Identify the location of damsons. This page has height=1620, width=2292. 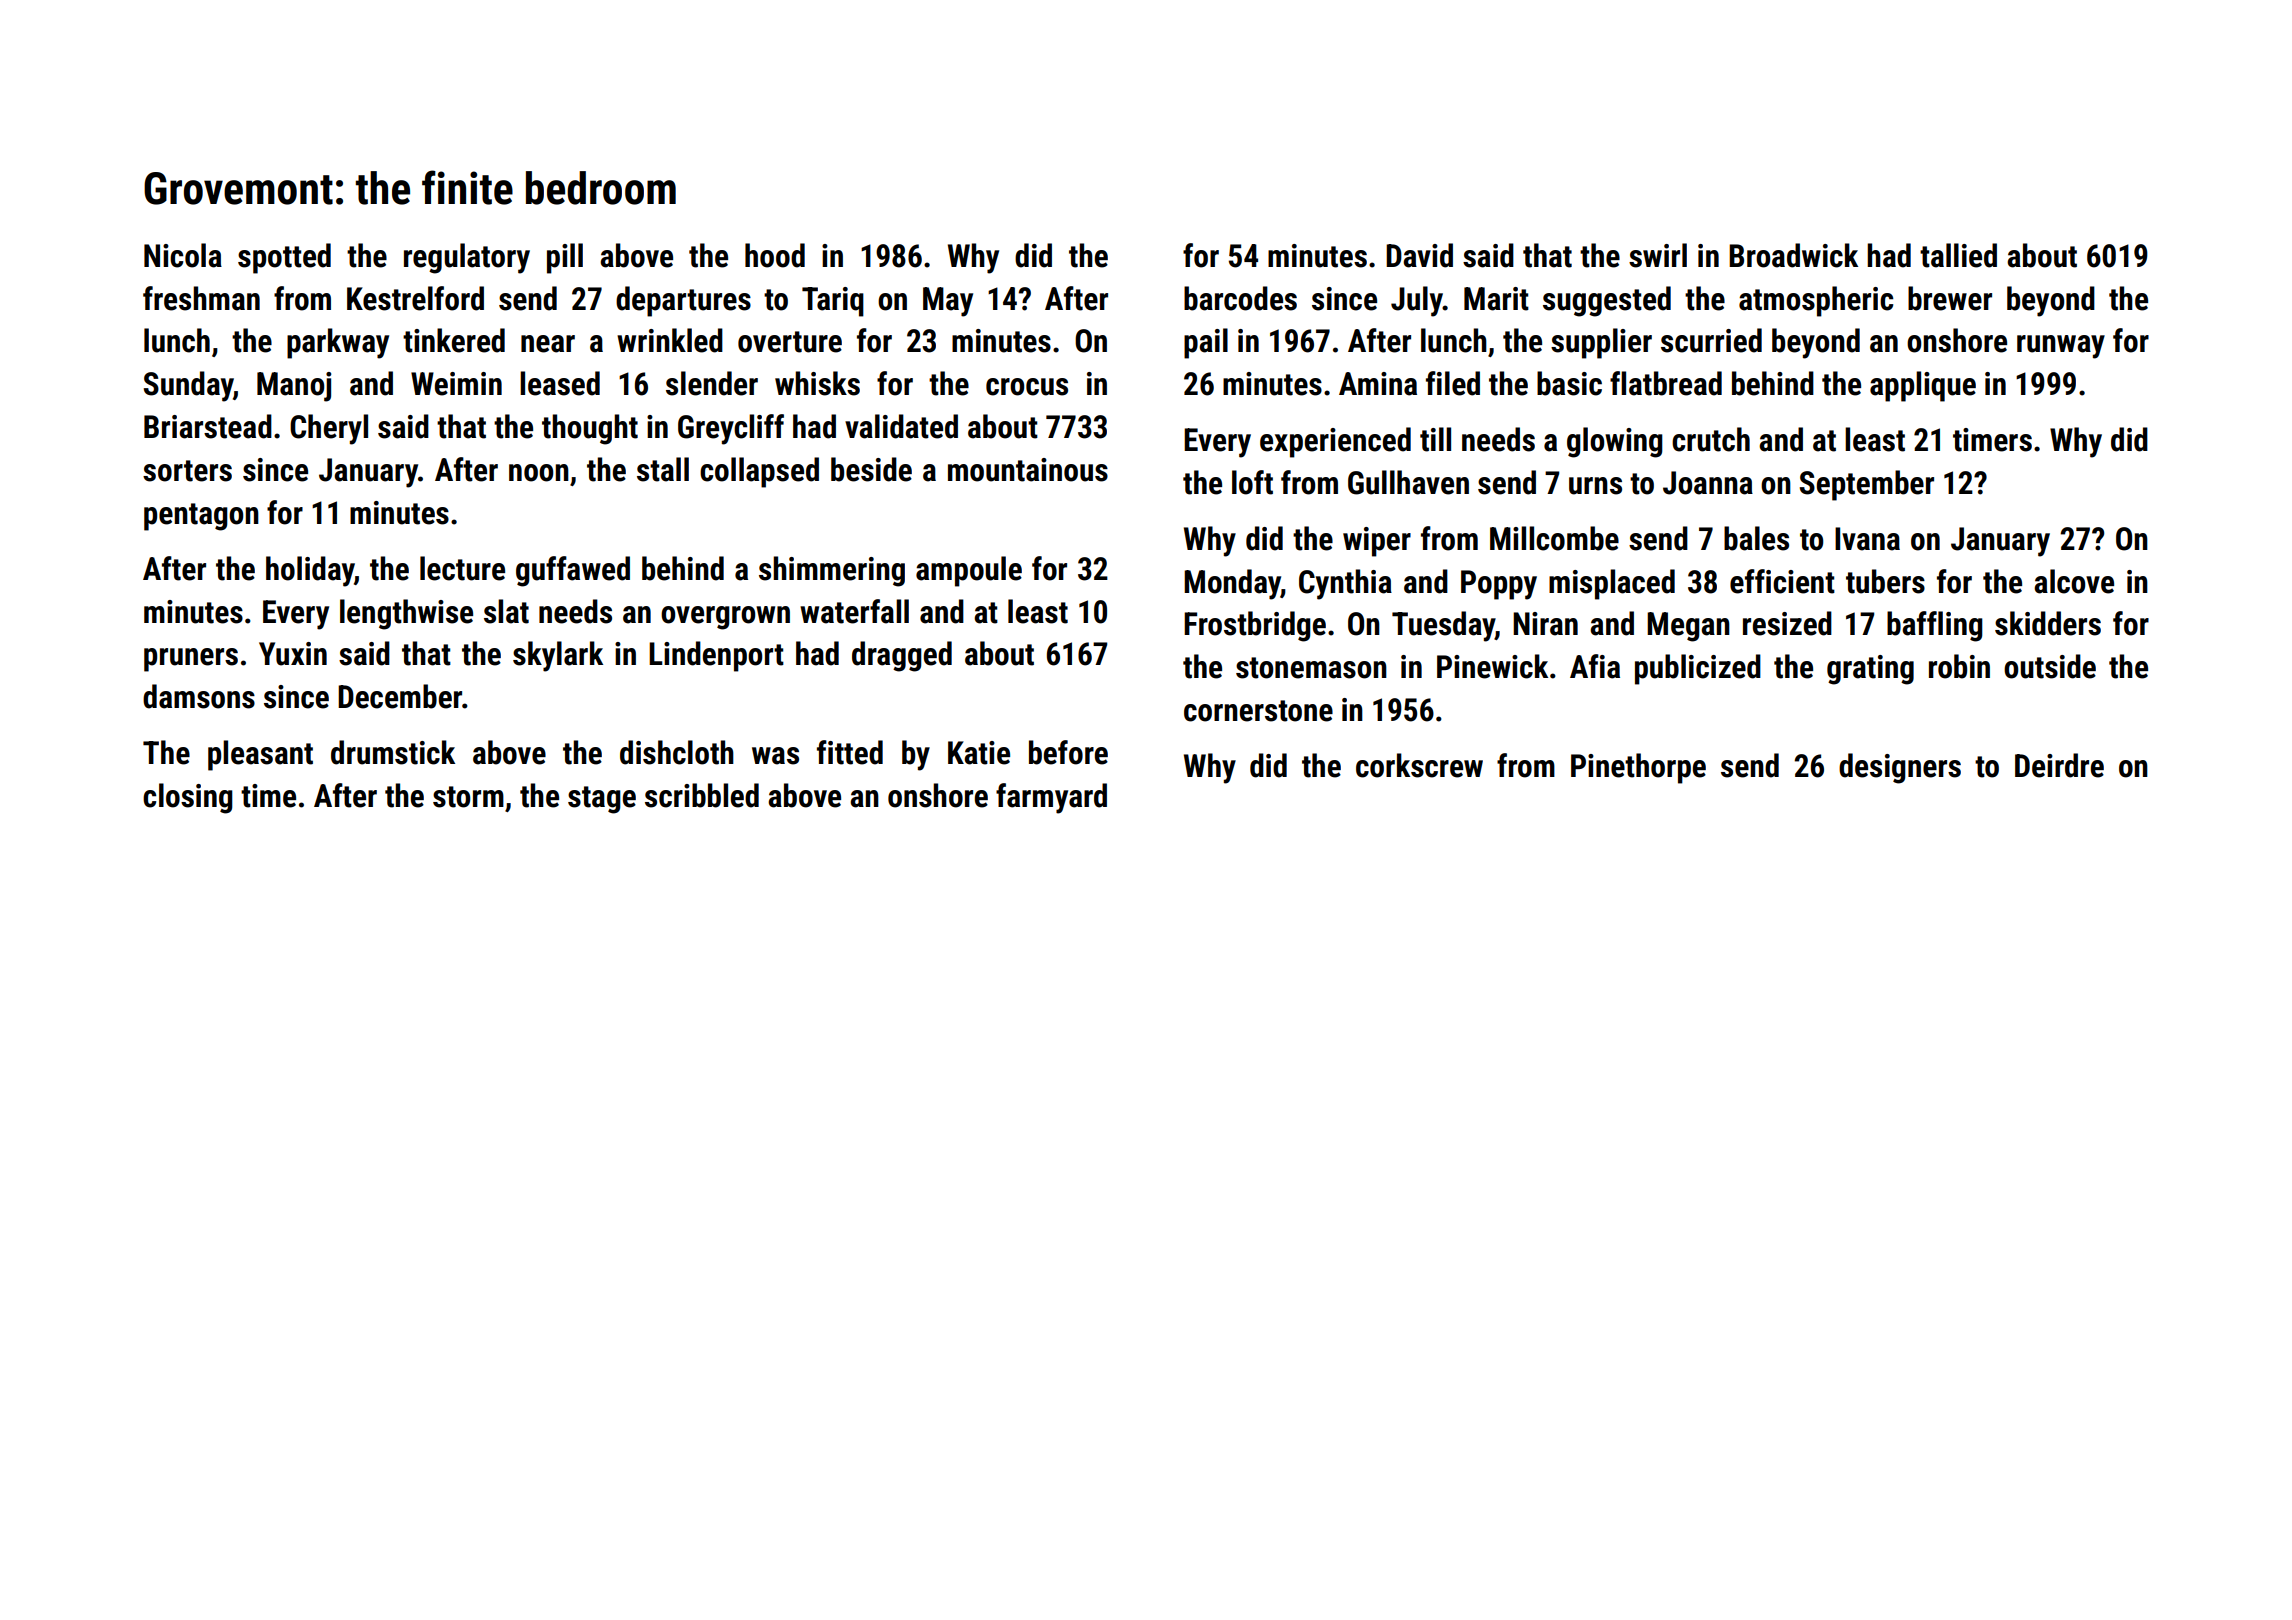
(199, 696).
